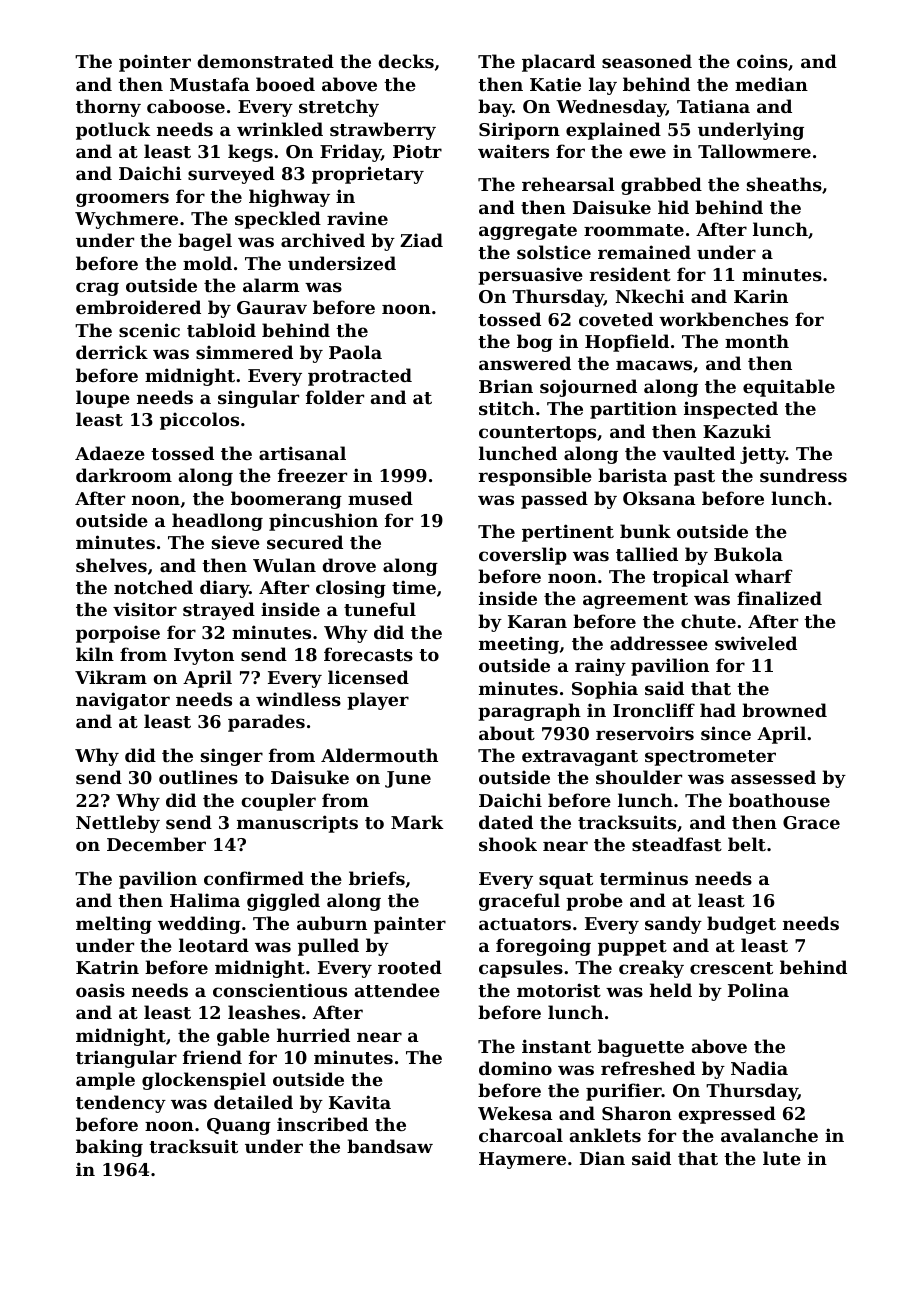 This image has width=924, height=1314. Describe the element at coordinates (731, 410) in the image. I see `inspected` at that location.
